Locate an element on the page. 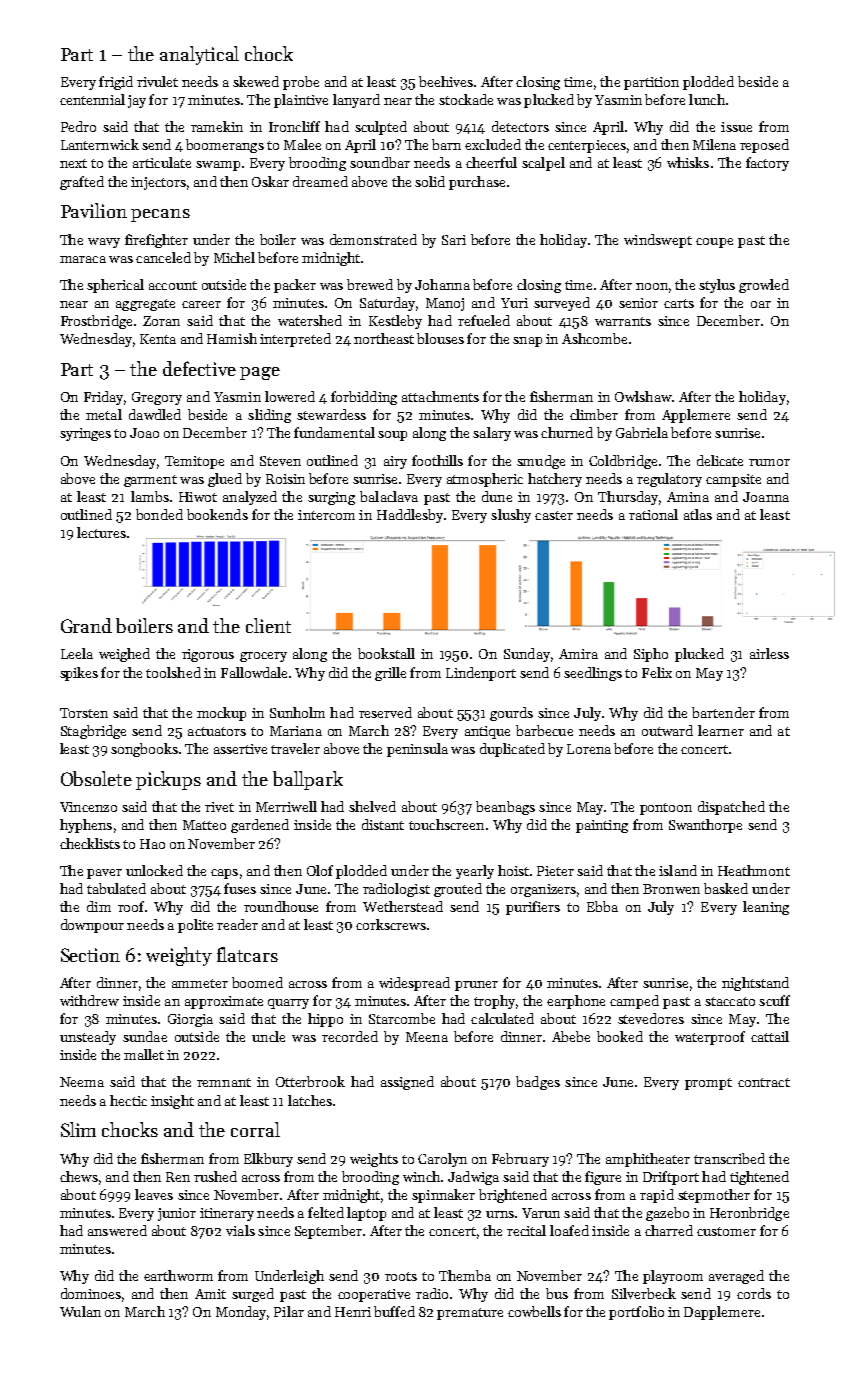  rivulet is located at coordinates (157, 81).
